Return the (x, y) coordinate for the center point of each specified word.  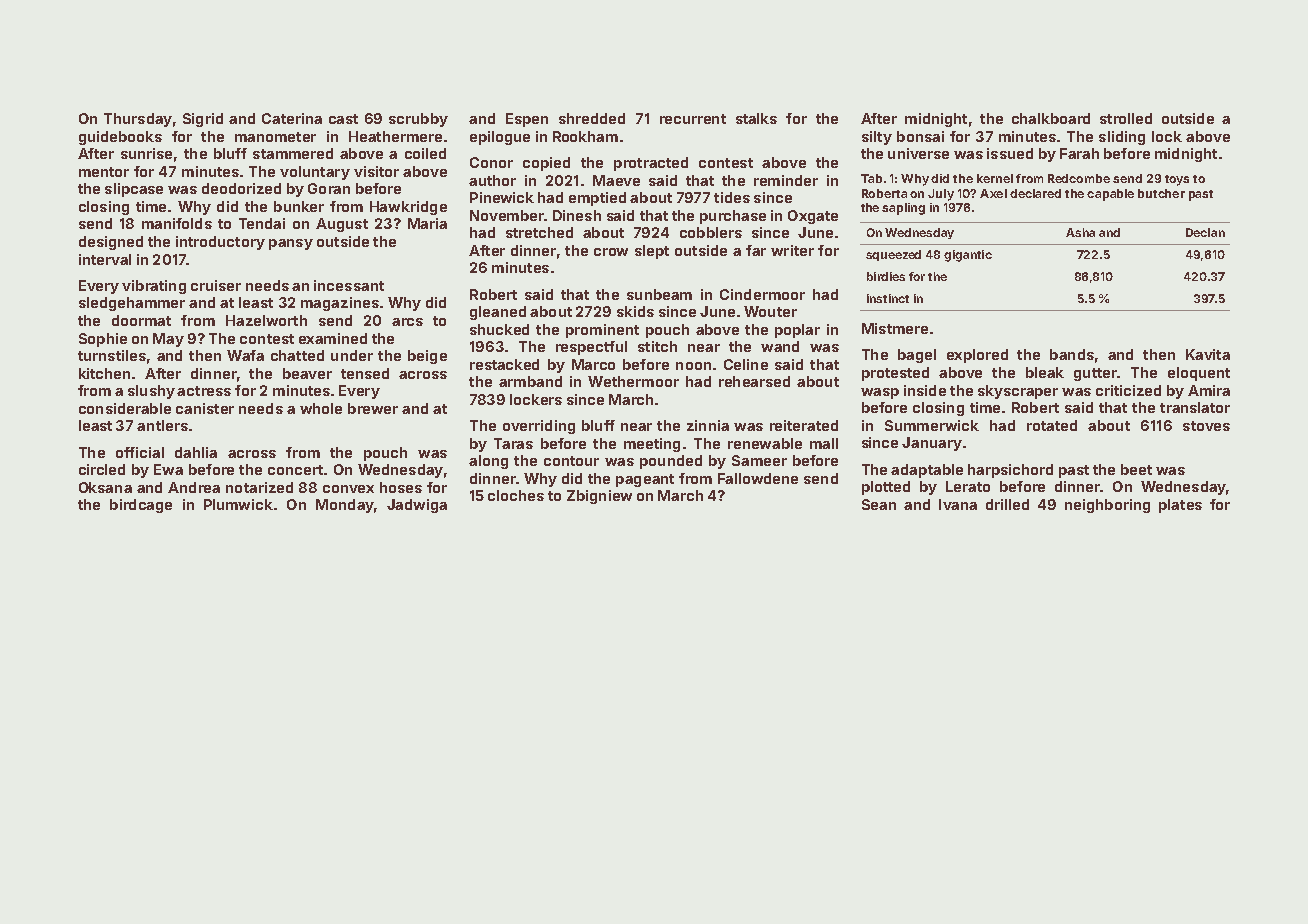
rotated (1052, 425)
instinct (888, 298)
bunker (299, 206)
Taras (513, 443)
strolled (1126, 118)
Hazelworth (266, 320)
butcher (1161, 193)
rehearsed (754, 381)
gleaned (498, 313)
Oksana (105, 487)
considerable (125, 408)
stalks (756, 118)
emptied (597, 199)
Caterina (292, 118)
